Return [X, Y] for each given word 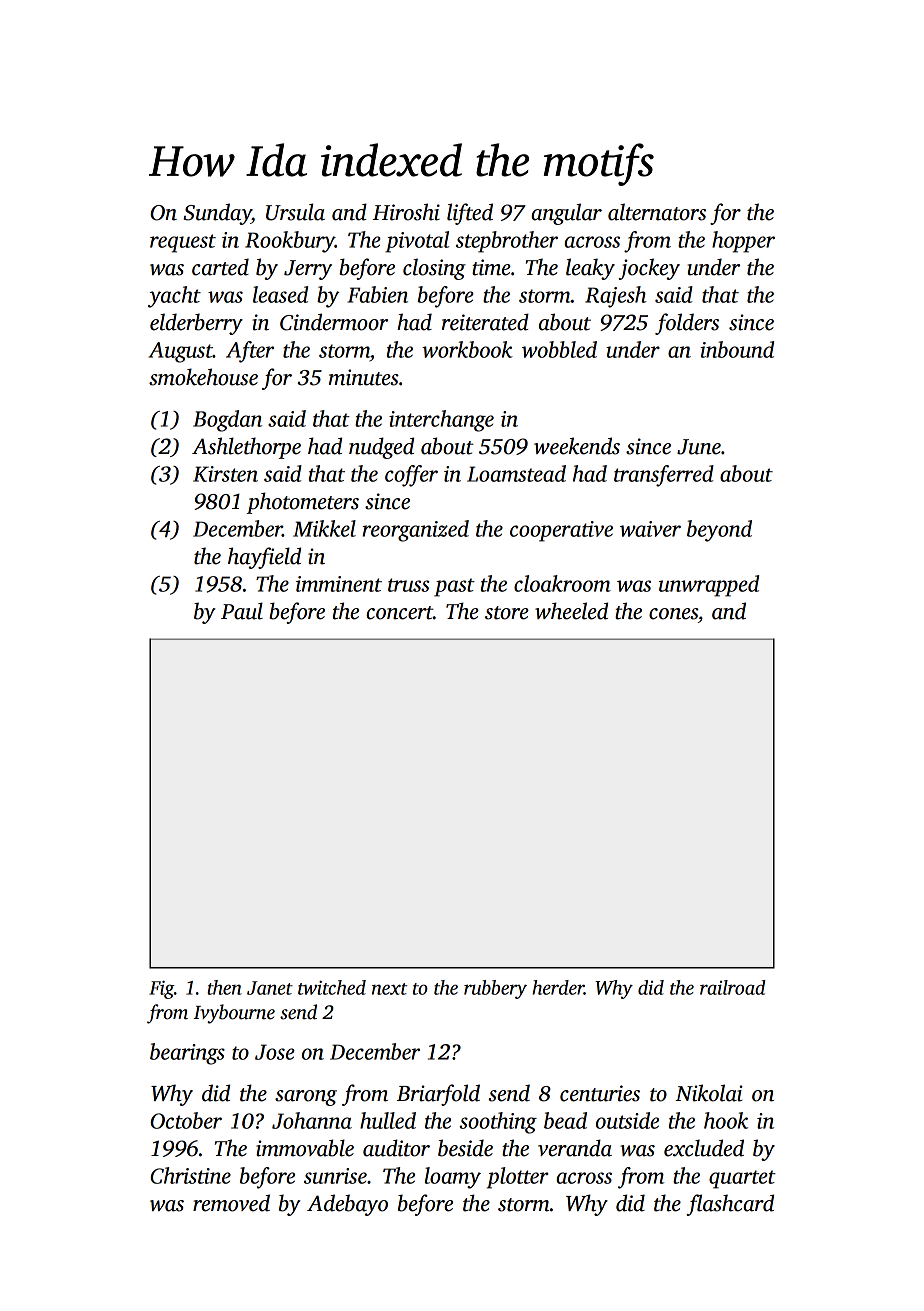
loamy [453, 1178]
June [699, 447]
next [389, 989]
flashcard [730, 1205]
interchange [441, 421]
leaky [590, 269]
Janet [270, 988]
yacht [174, 297]
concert [399, 613]
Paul [242, 611]
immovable [305, 1148]
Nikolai [709, 1093]
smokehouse [203, 377]
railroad [733, 987]
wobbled [559, 349]
